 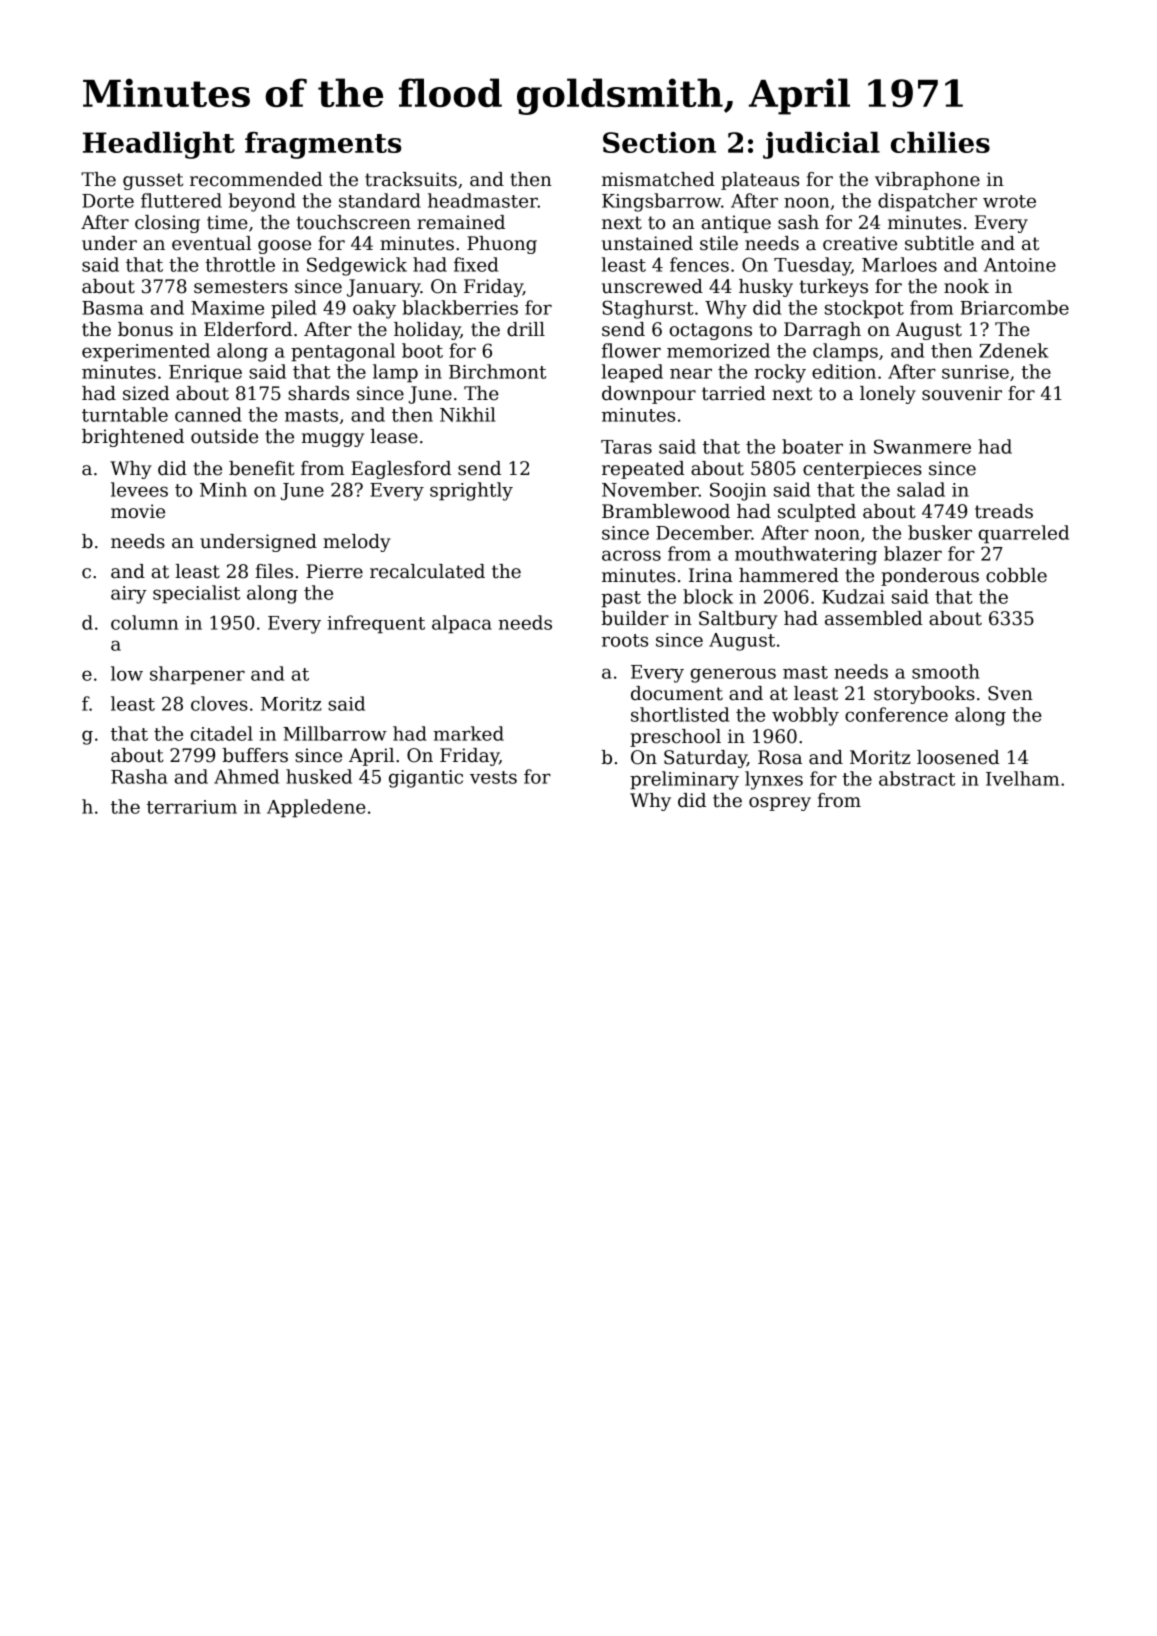 What do you see at coordinates (1020, 265) in the document?
I see `Antoine` at bounding box center [1020, 265].
